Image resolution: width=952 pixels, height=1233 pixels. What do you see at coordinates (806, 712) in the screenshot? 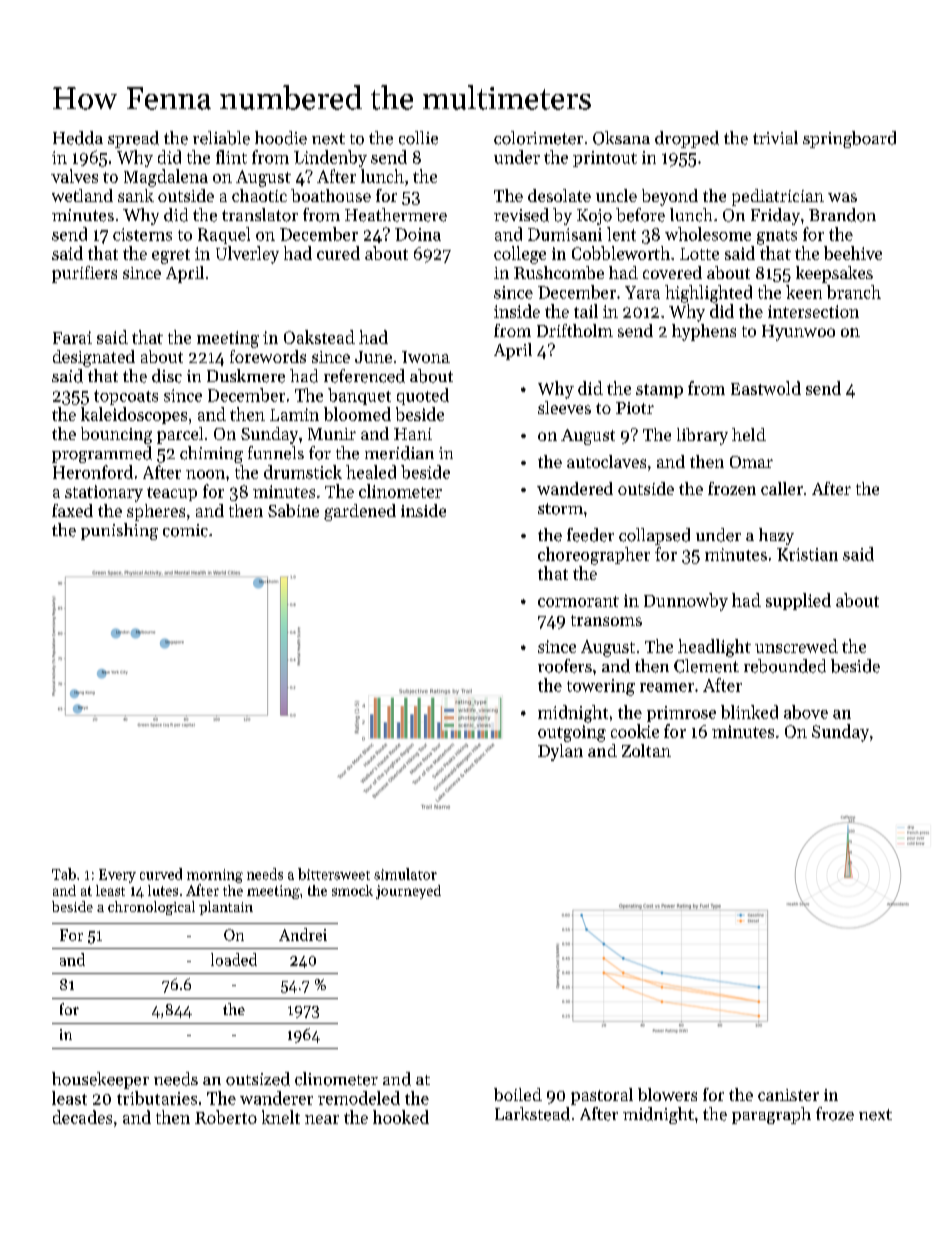
I see `above` at bounding box center [806, 712].
